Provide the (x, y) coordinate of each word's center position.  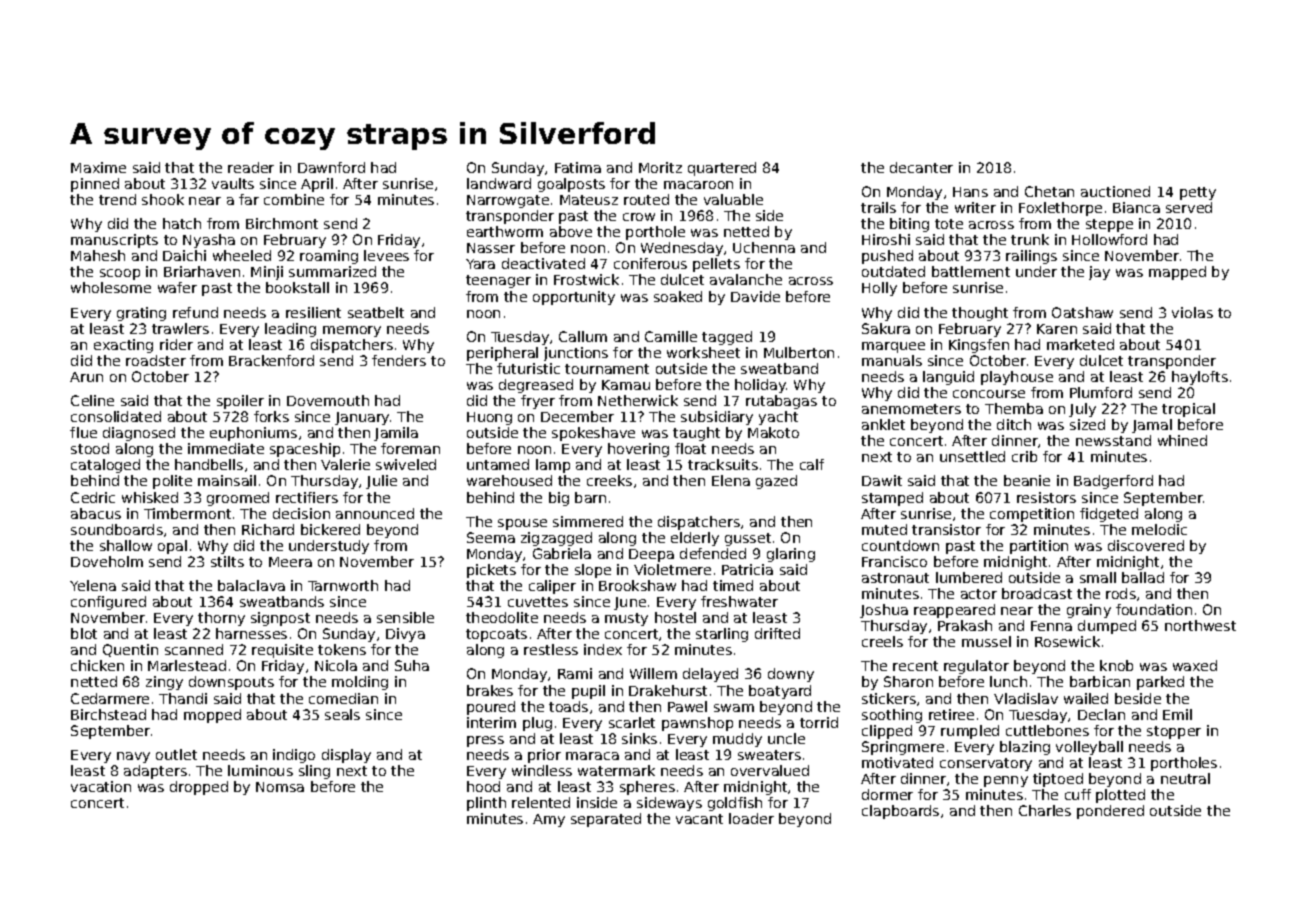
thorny (221, 619)
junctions (576, 354)
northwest (1200, 625)
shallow (126, 545)
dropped (199, 788)
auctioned (1115, 191)
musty (626, 619)
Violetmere (672, 569)
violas (1192, 312)
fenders (399, 360)
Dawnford (331, 167)
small (1098, 577)
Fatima (578, 167)
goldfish (735, 804)
